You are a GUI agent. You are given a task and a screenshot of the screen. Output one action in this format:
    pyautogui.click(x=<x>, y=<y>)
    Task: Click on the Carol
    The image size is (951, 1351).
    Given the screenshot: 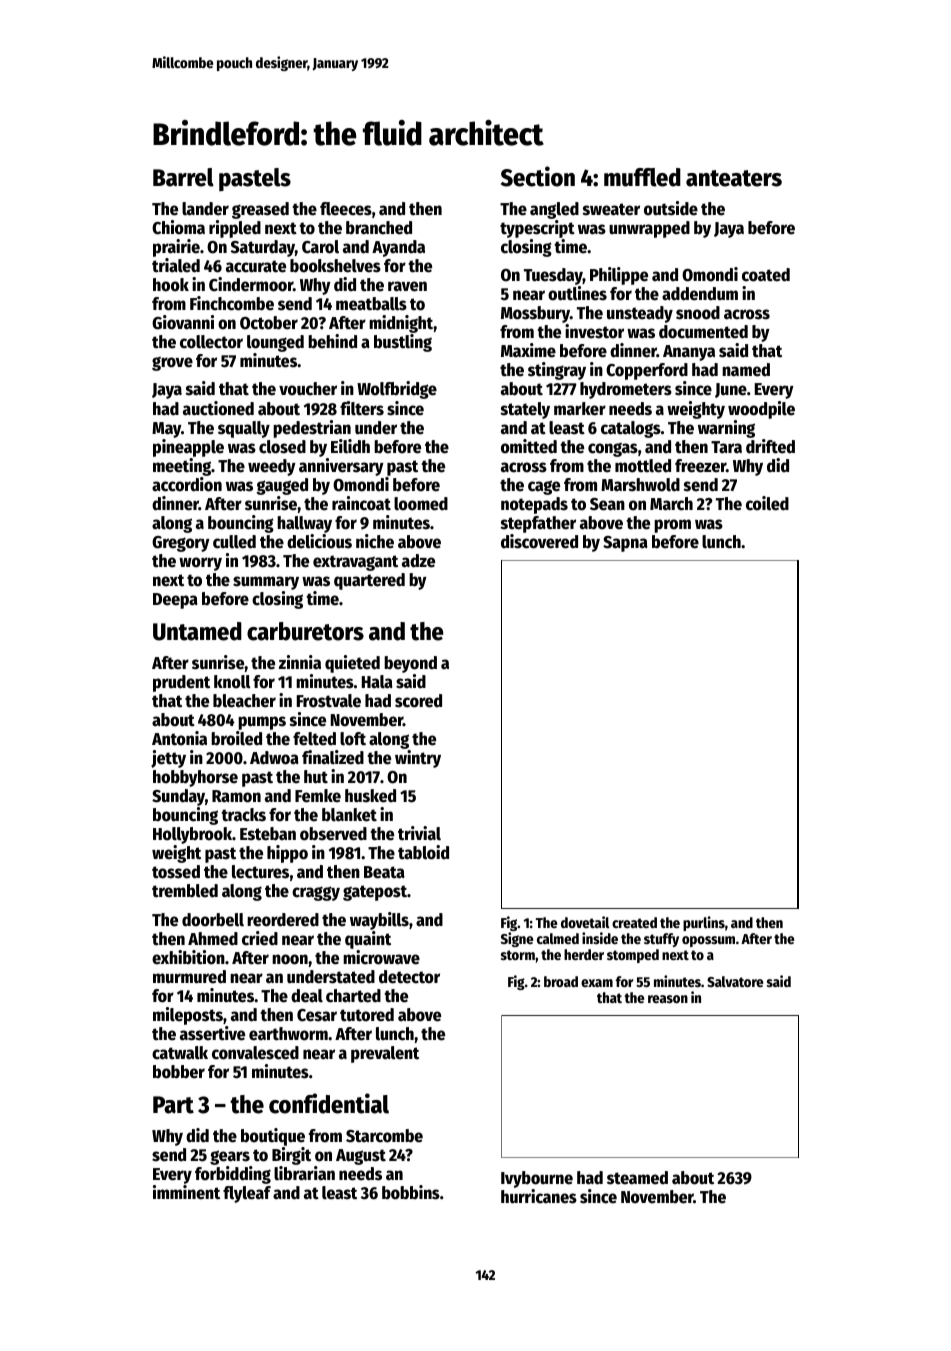 What is the action you would take?
    pyautogui.click(x=320, y=247)
